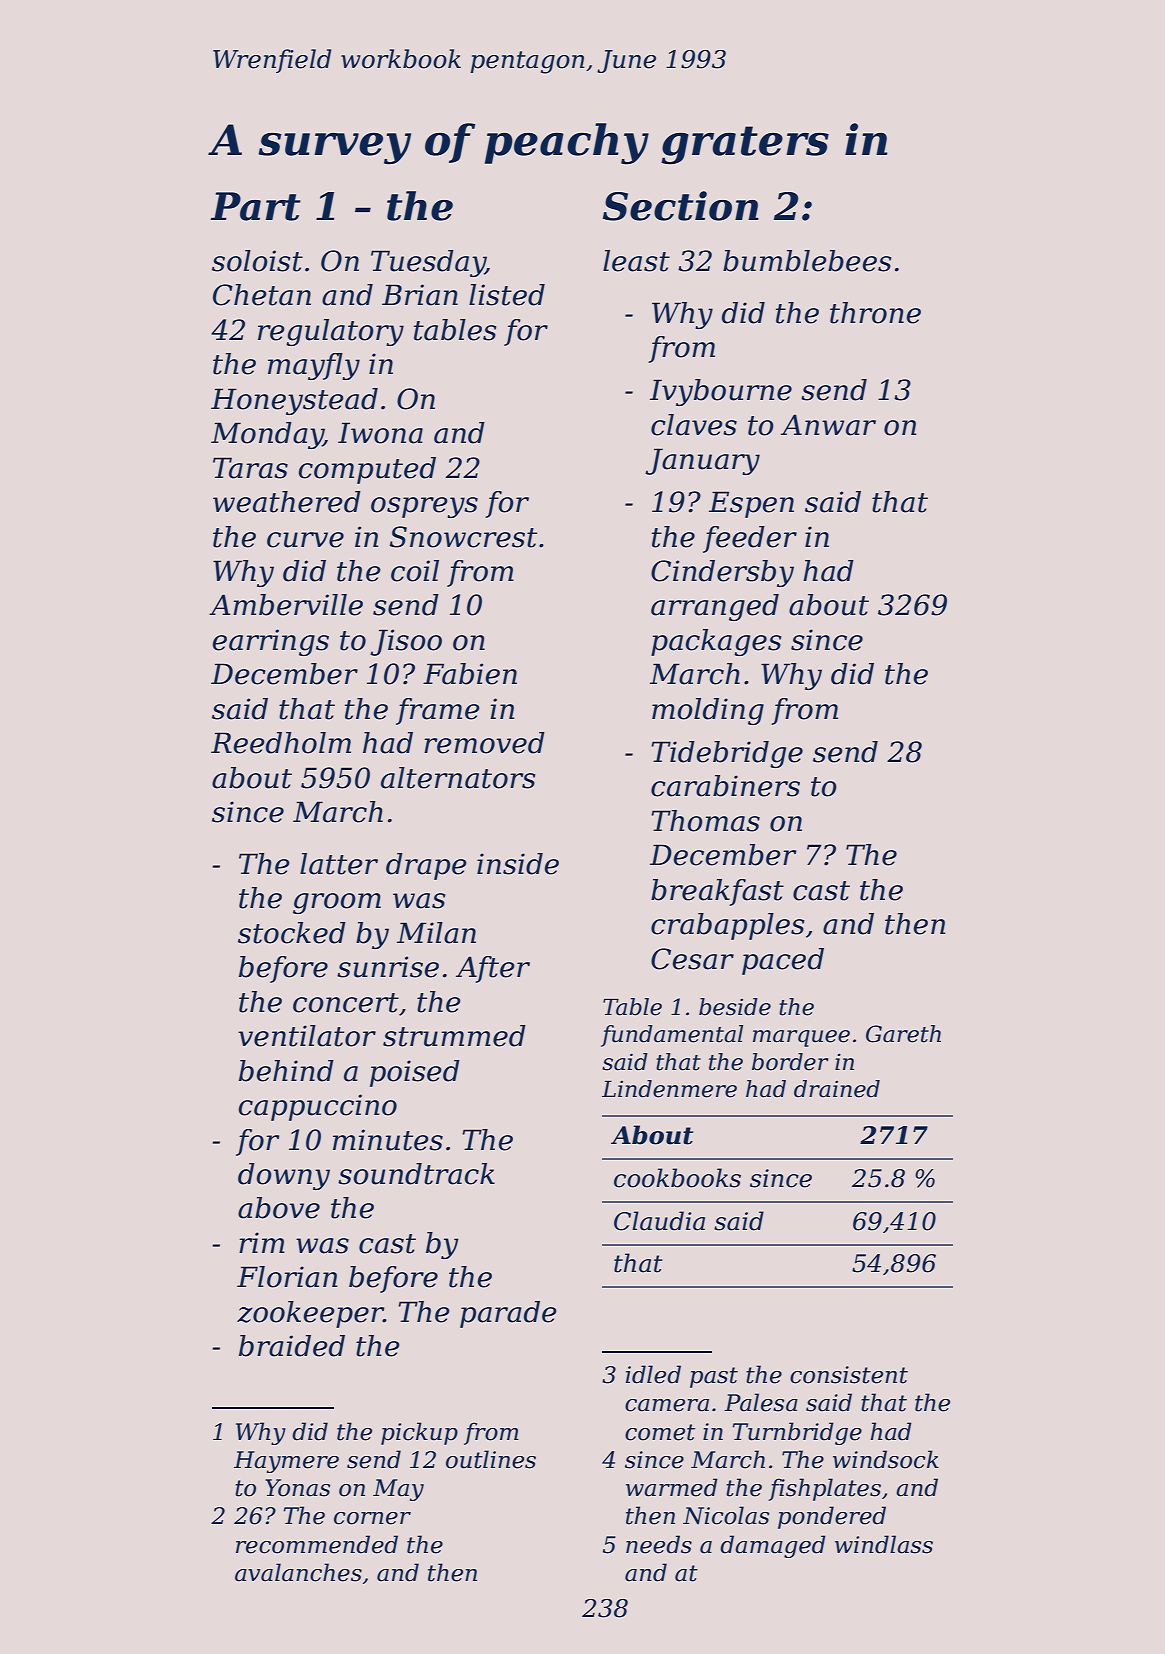 This screenshot has width=1165, height=1654. Describe the element at coordinates (267, 435) in the screenshot. I see `Monday` at that location.
